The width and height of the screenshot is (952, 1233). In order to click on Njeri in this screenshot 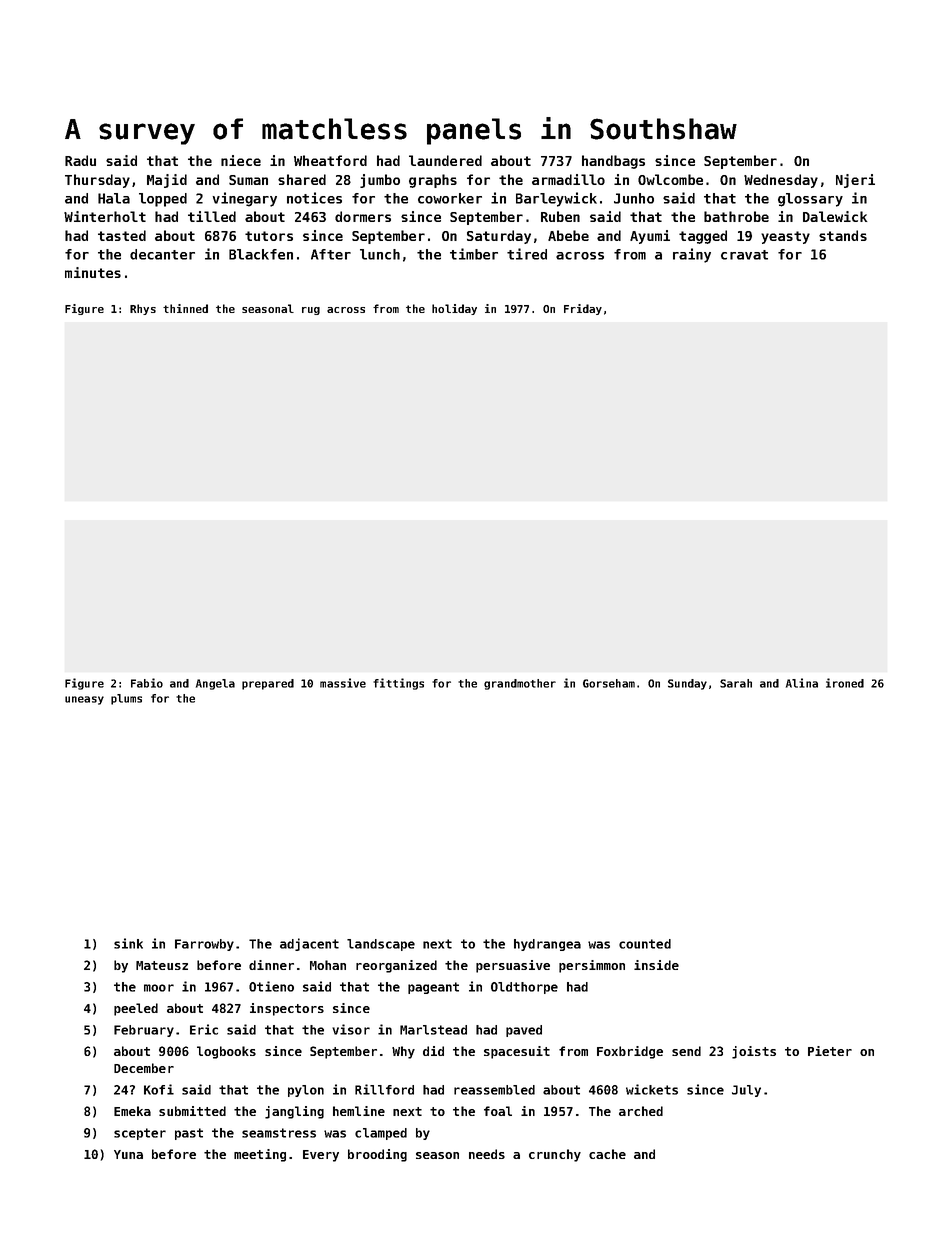, I will do `click(855, 181)`.
